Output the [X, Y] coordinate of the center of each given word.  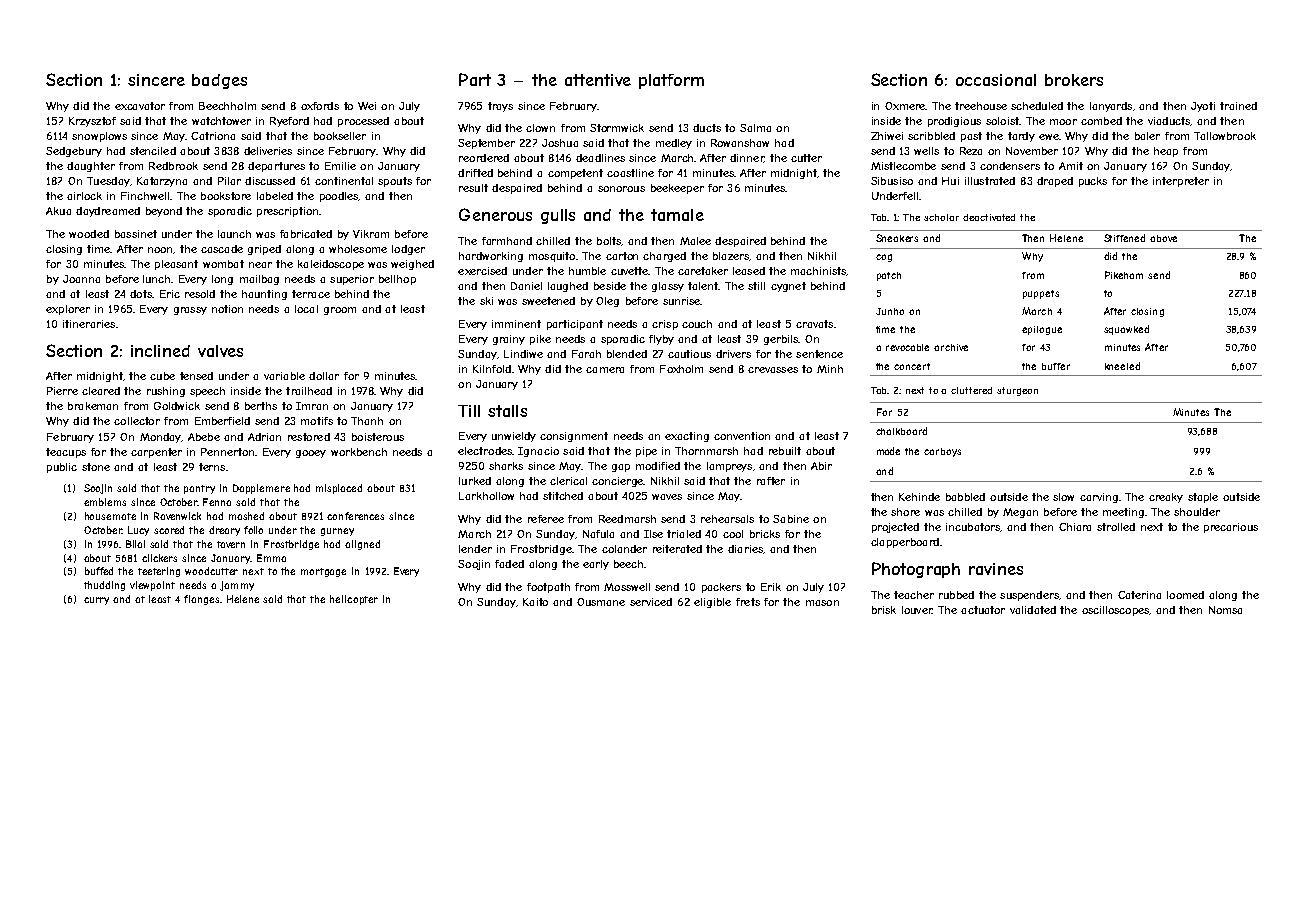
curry [96, 601]
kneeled [1122, 366]
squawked [1126, 330]
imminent [516, 324]
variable [284, 376]
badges [219, 81]
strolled [1116, 527]
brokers [1074, 80]
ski [486, 301]
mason [822, 603]
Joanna [81, 279]
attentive [598, 80]
